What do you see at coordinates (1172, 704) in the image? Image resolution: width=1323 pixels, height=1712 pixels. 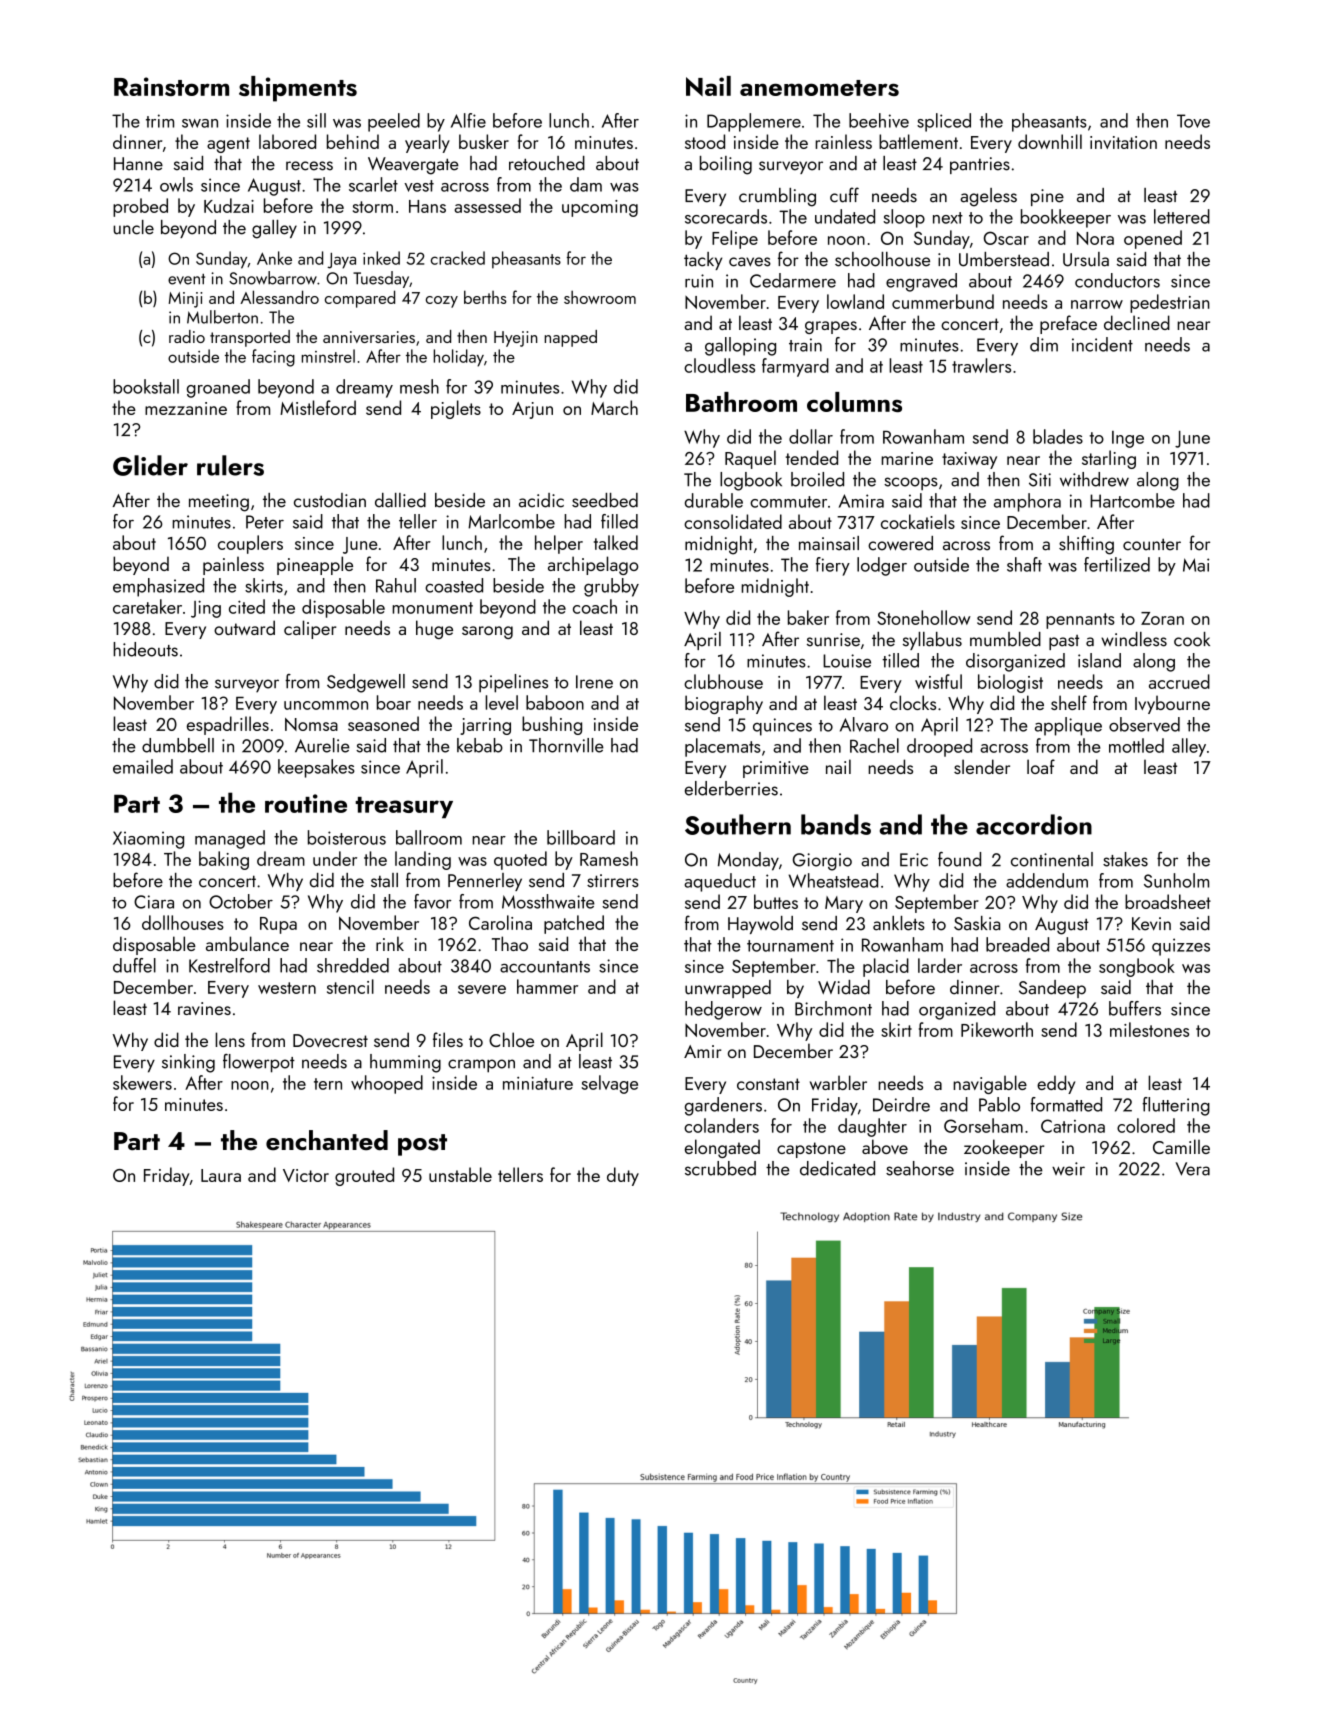 I see `Ivybourne` at bounding box center [1172, 704].
